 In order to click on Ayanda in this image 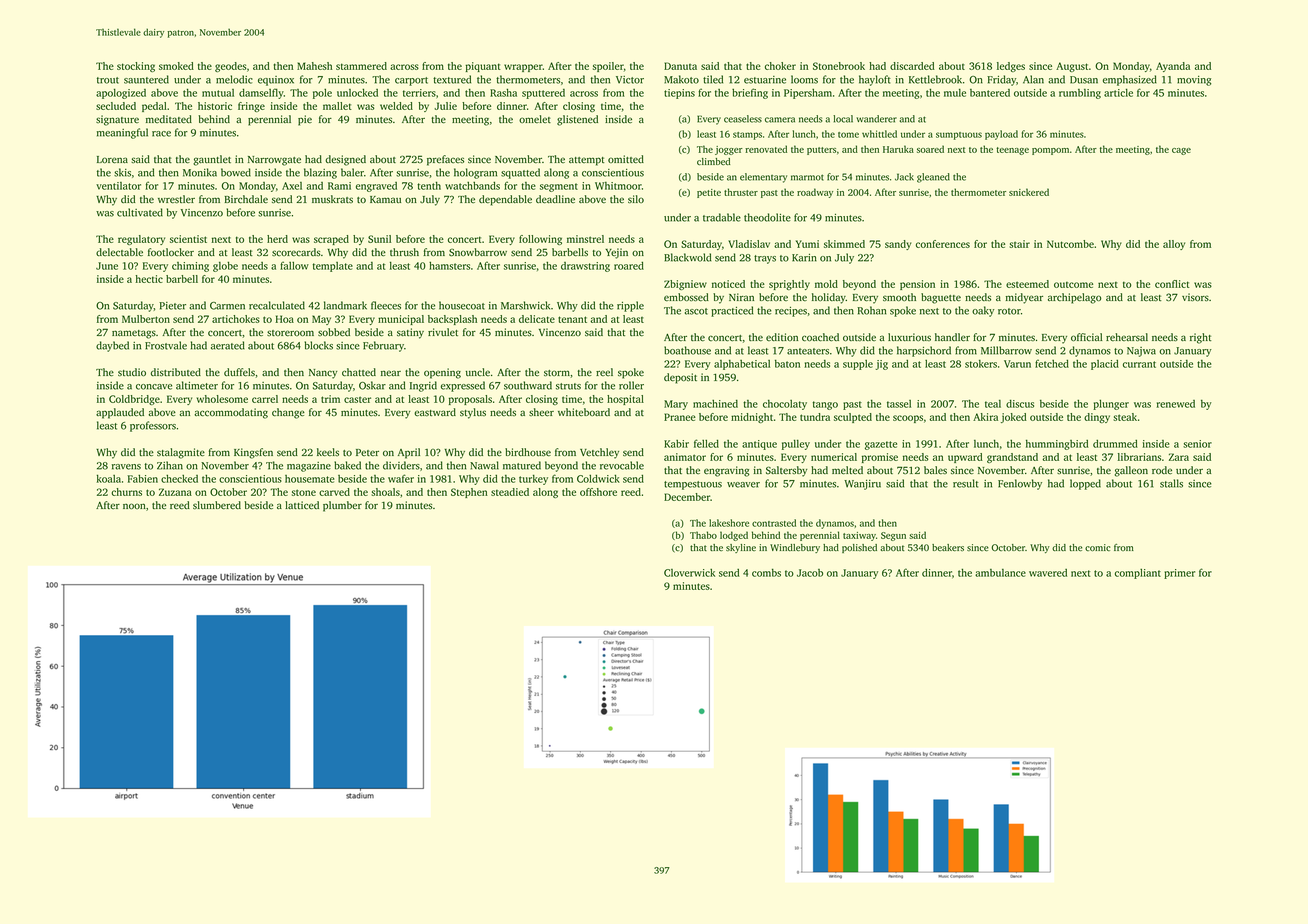, I will do `click(1173, 67)`.
